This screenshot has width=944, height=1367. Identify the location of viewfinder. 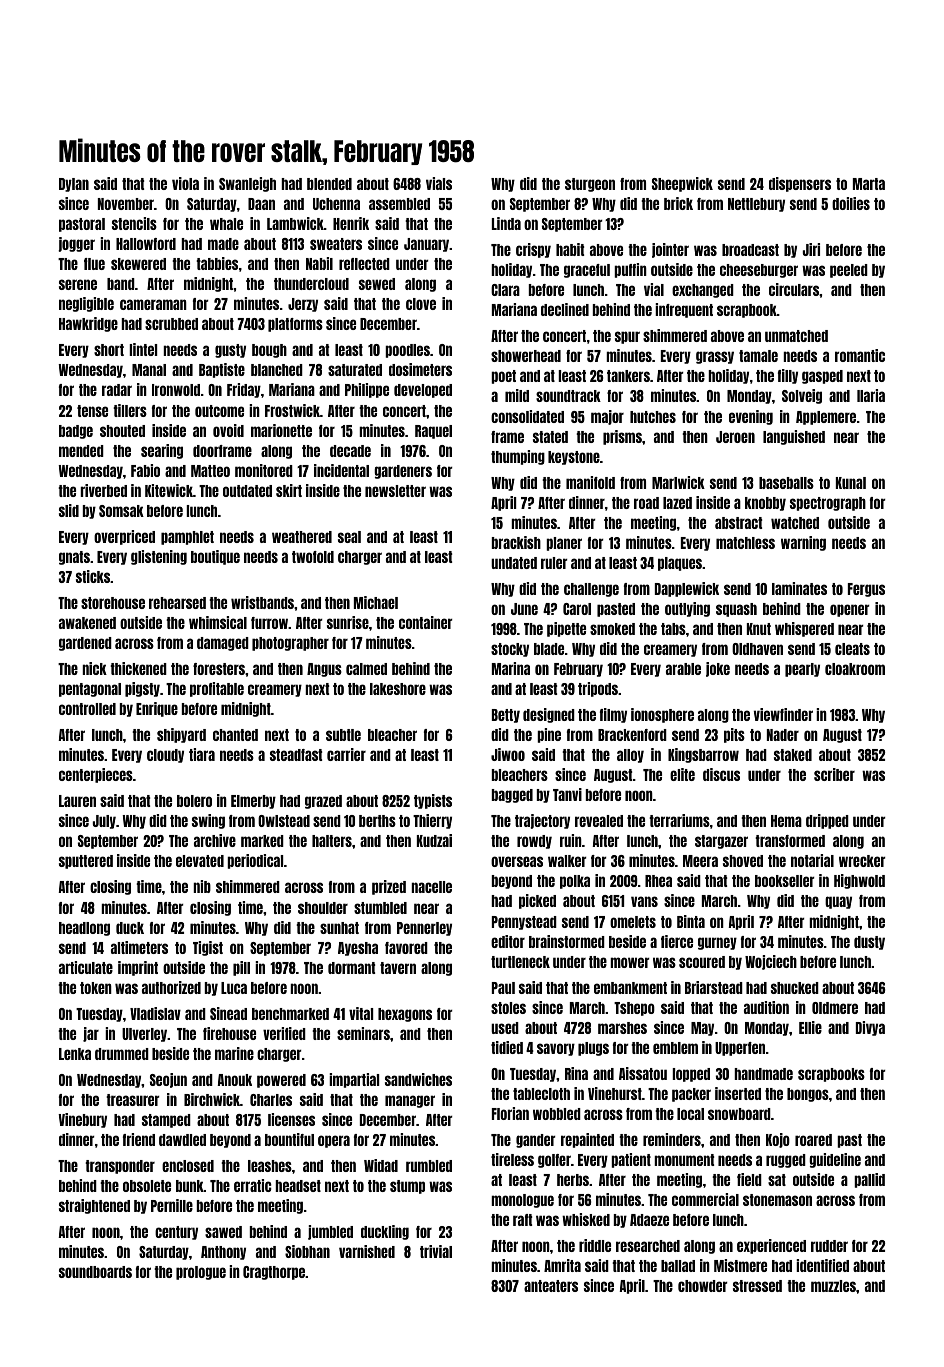
(783, 714).
